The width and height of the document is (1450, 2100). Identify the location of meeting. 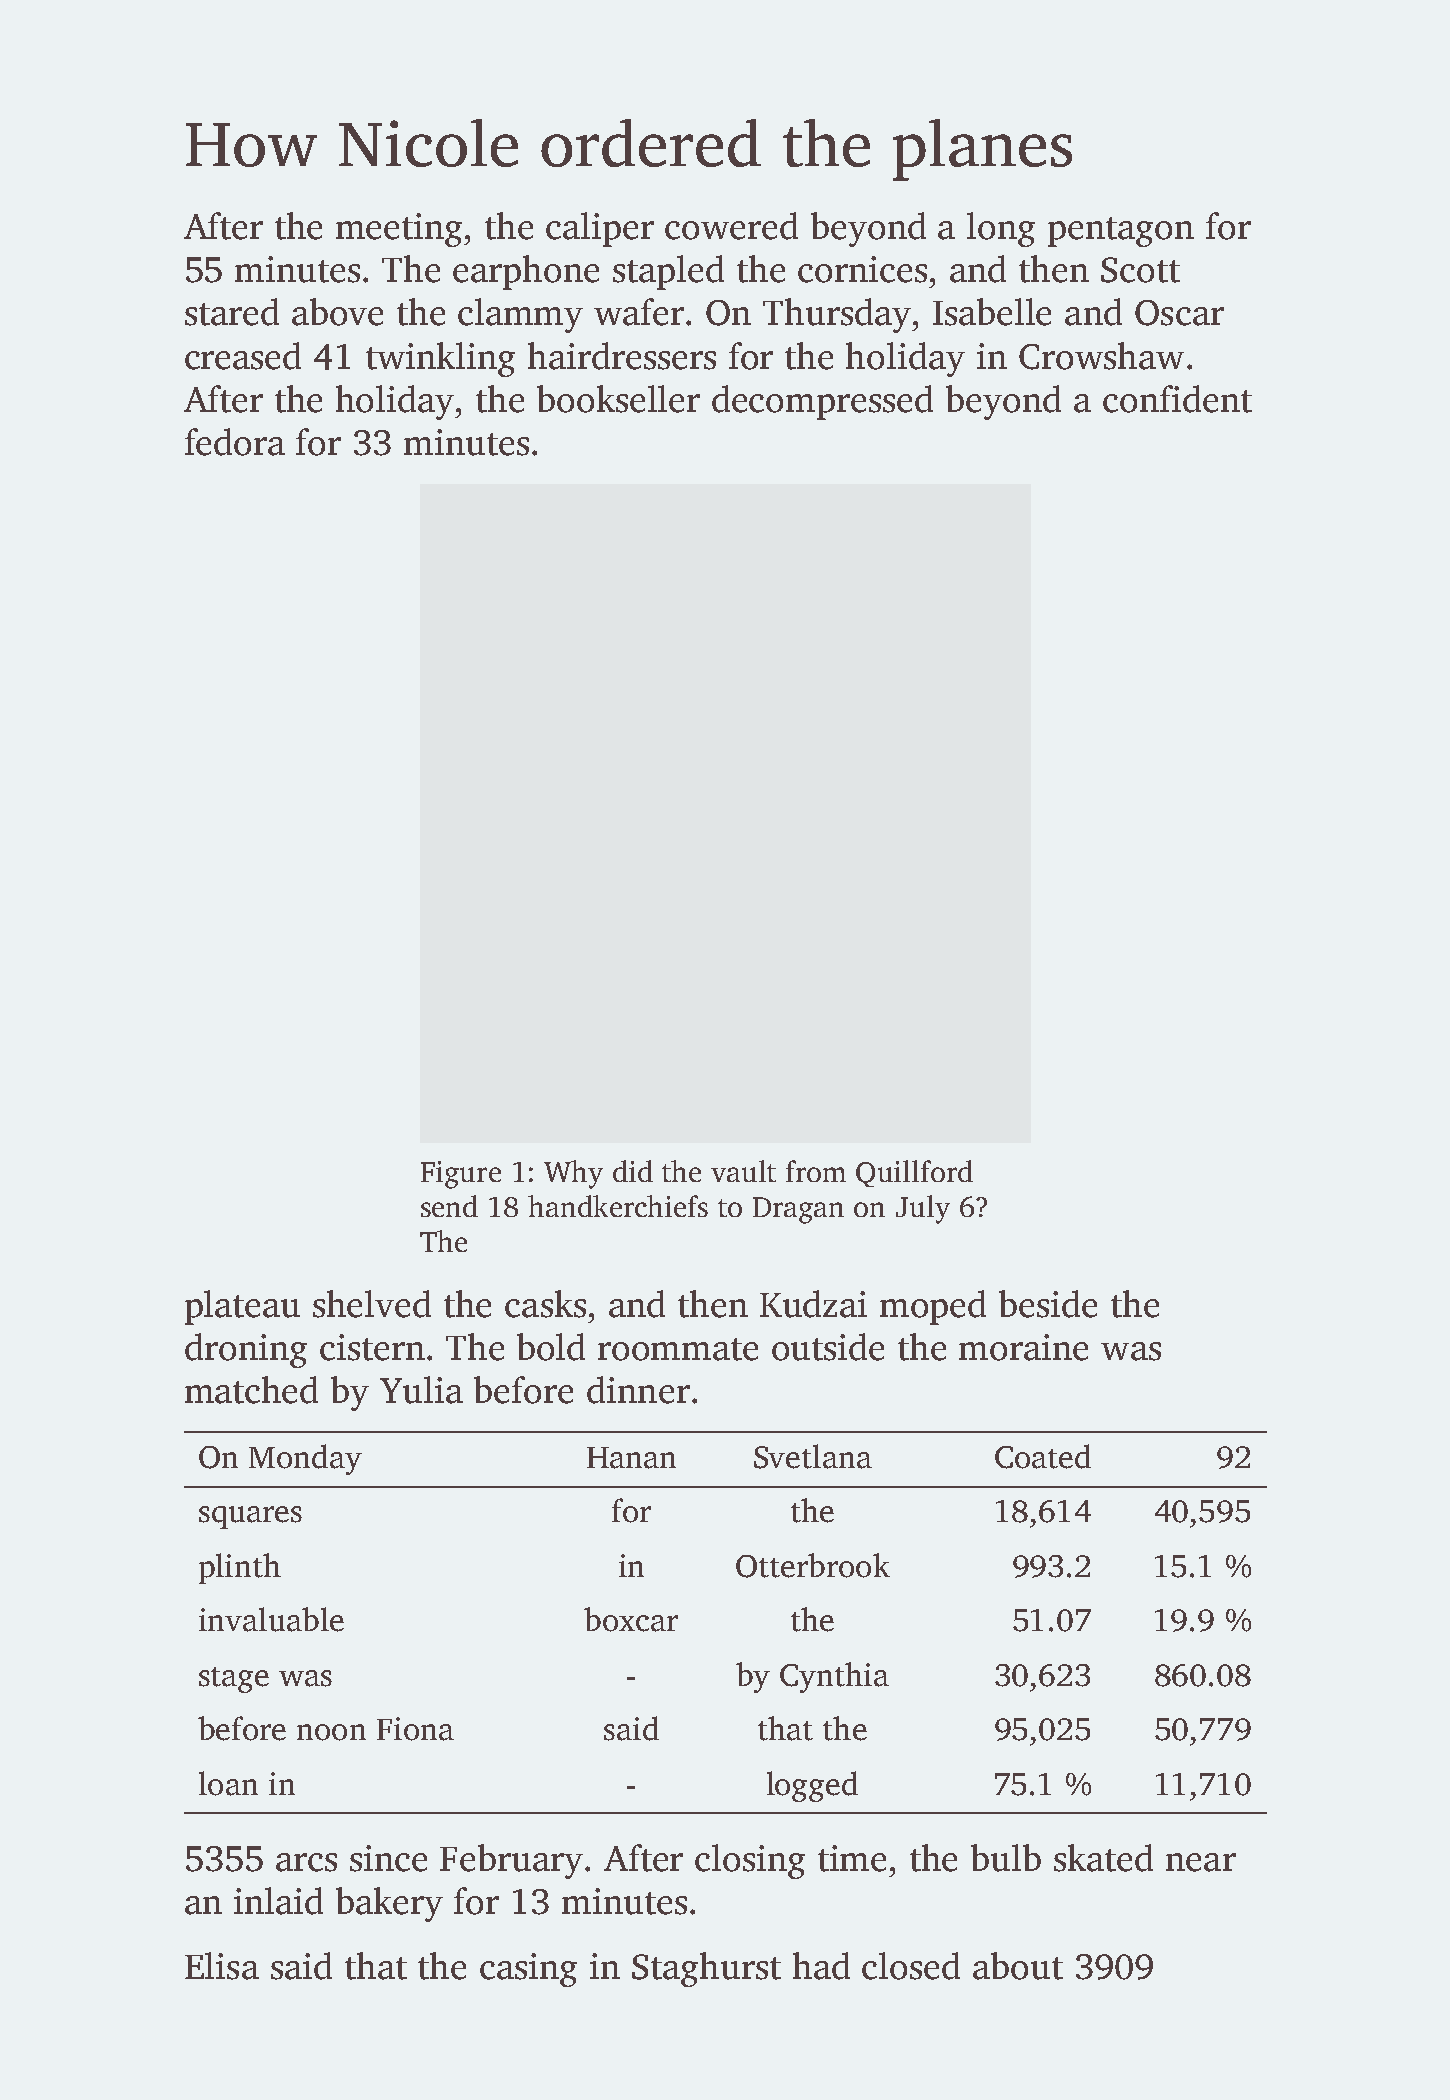
(399, 230).
